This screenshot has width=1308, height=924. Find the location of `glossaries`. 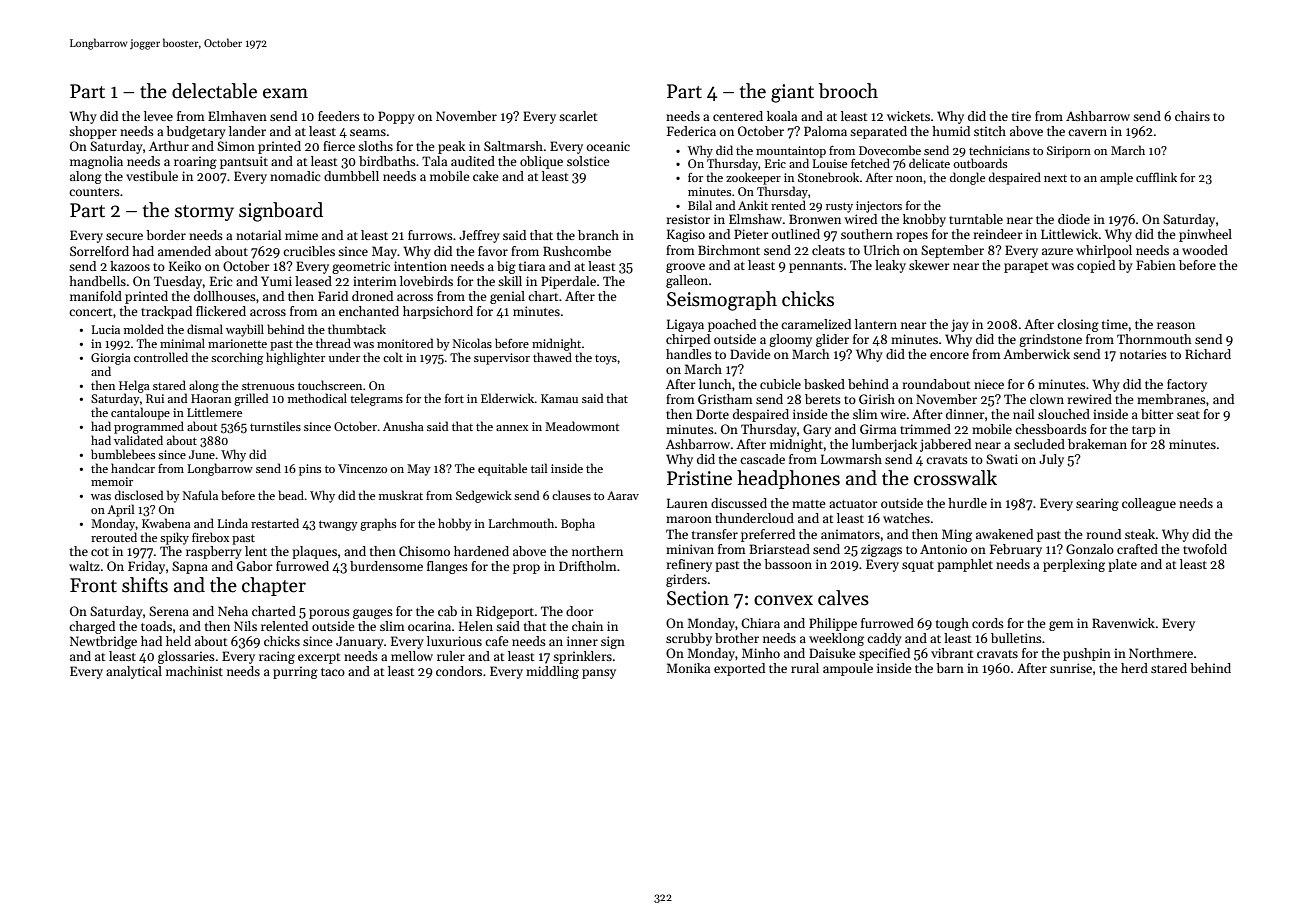

glossaries is located at coordinates (186, 657).
